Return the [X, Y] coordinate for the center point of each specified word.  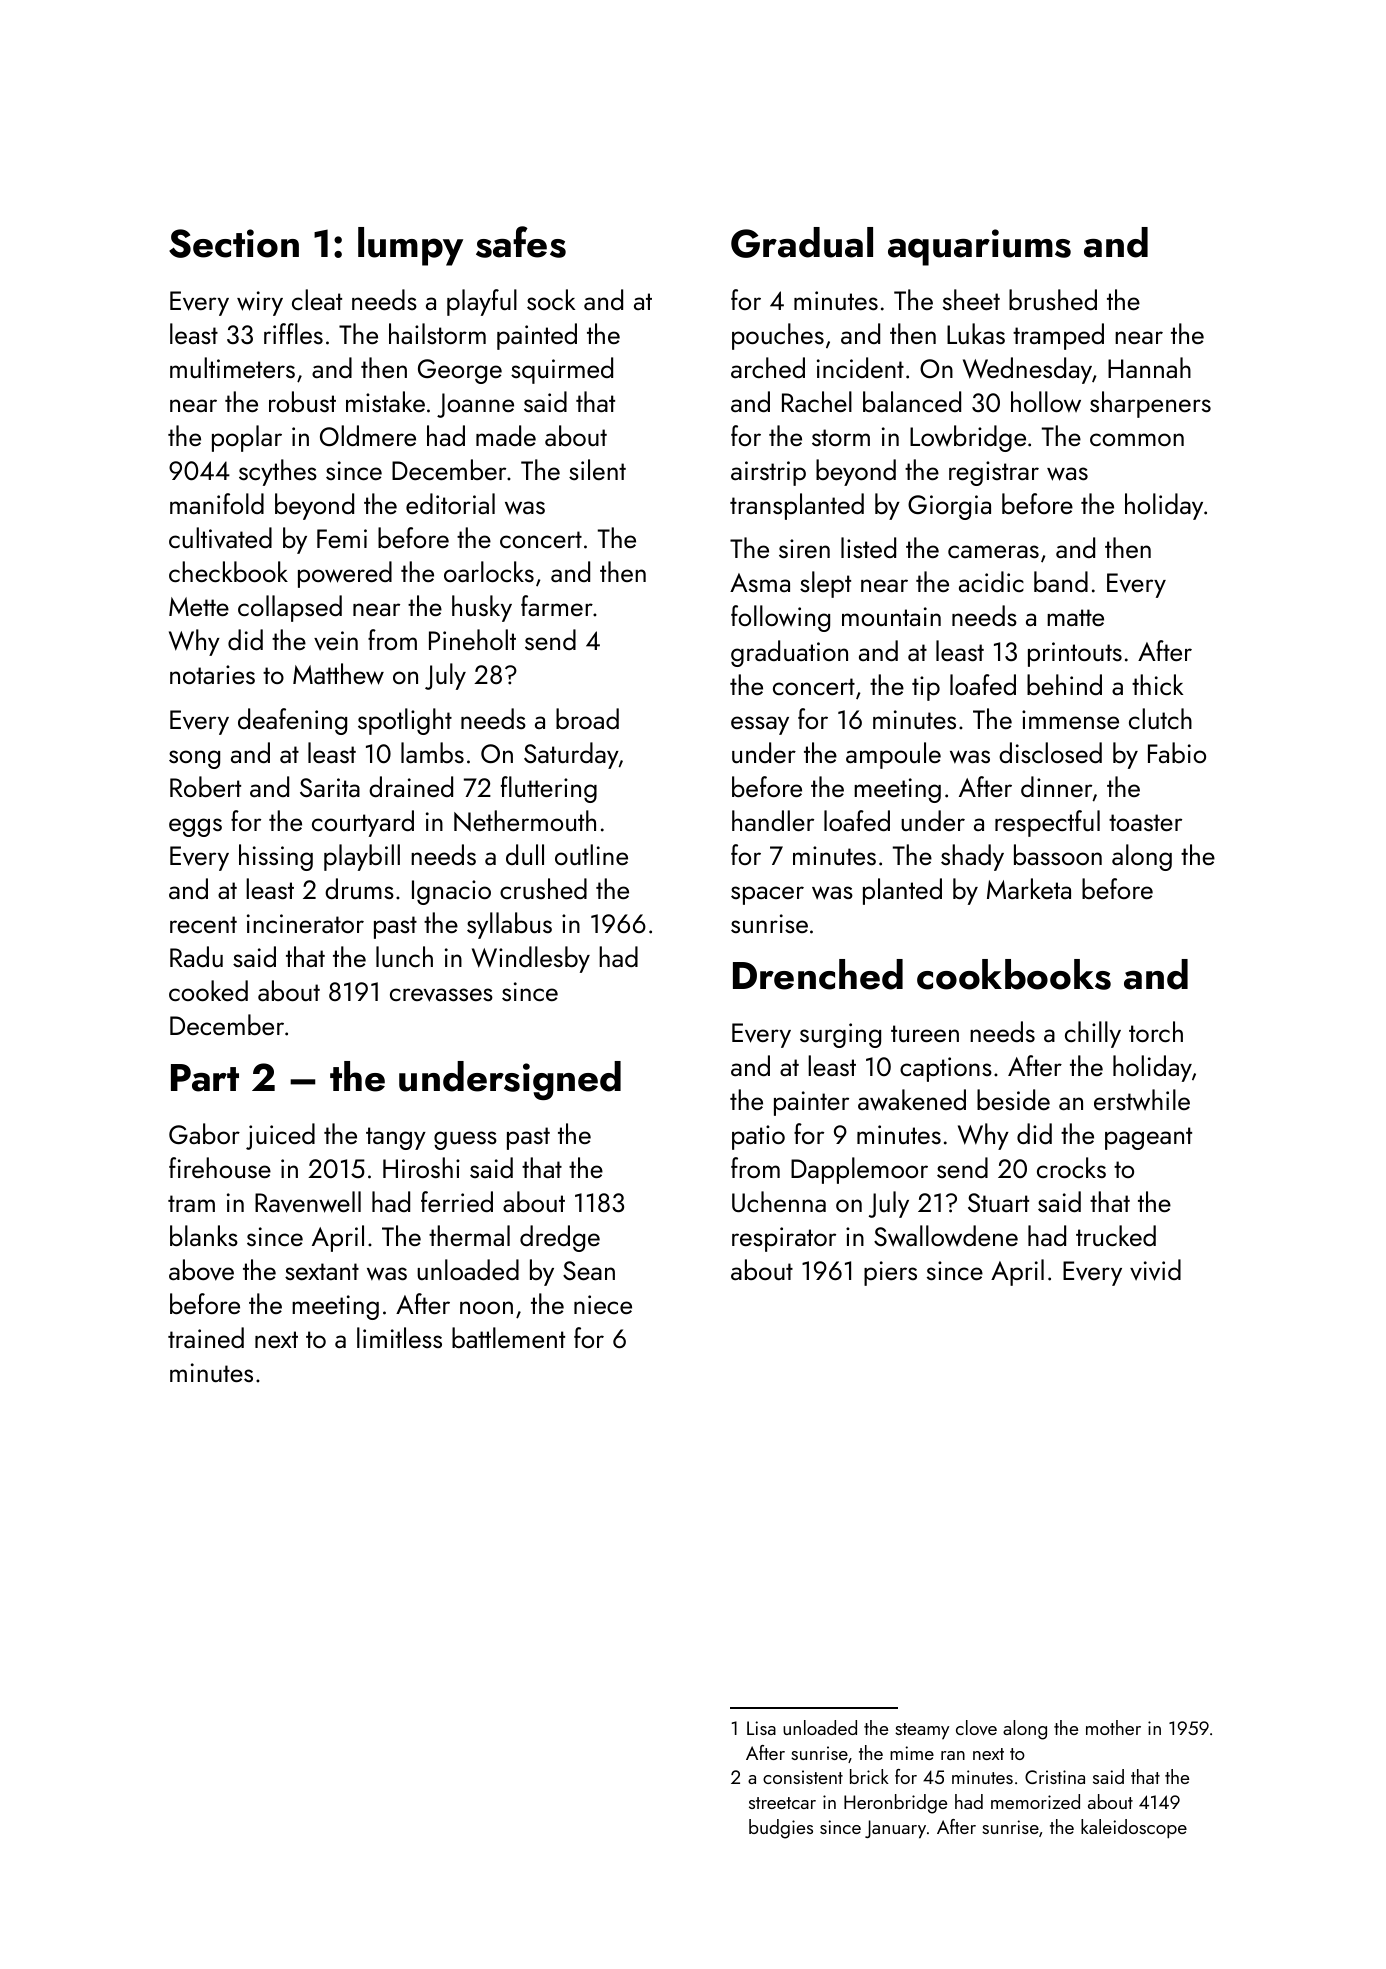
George [460, 371]
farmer [557, 605]
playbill [362, 857]
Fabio [1177, 752]
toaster [1145, 822]
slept [825, 584]
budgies [781, 1829]
